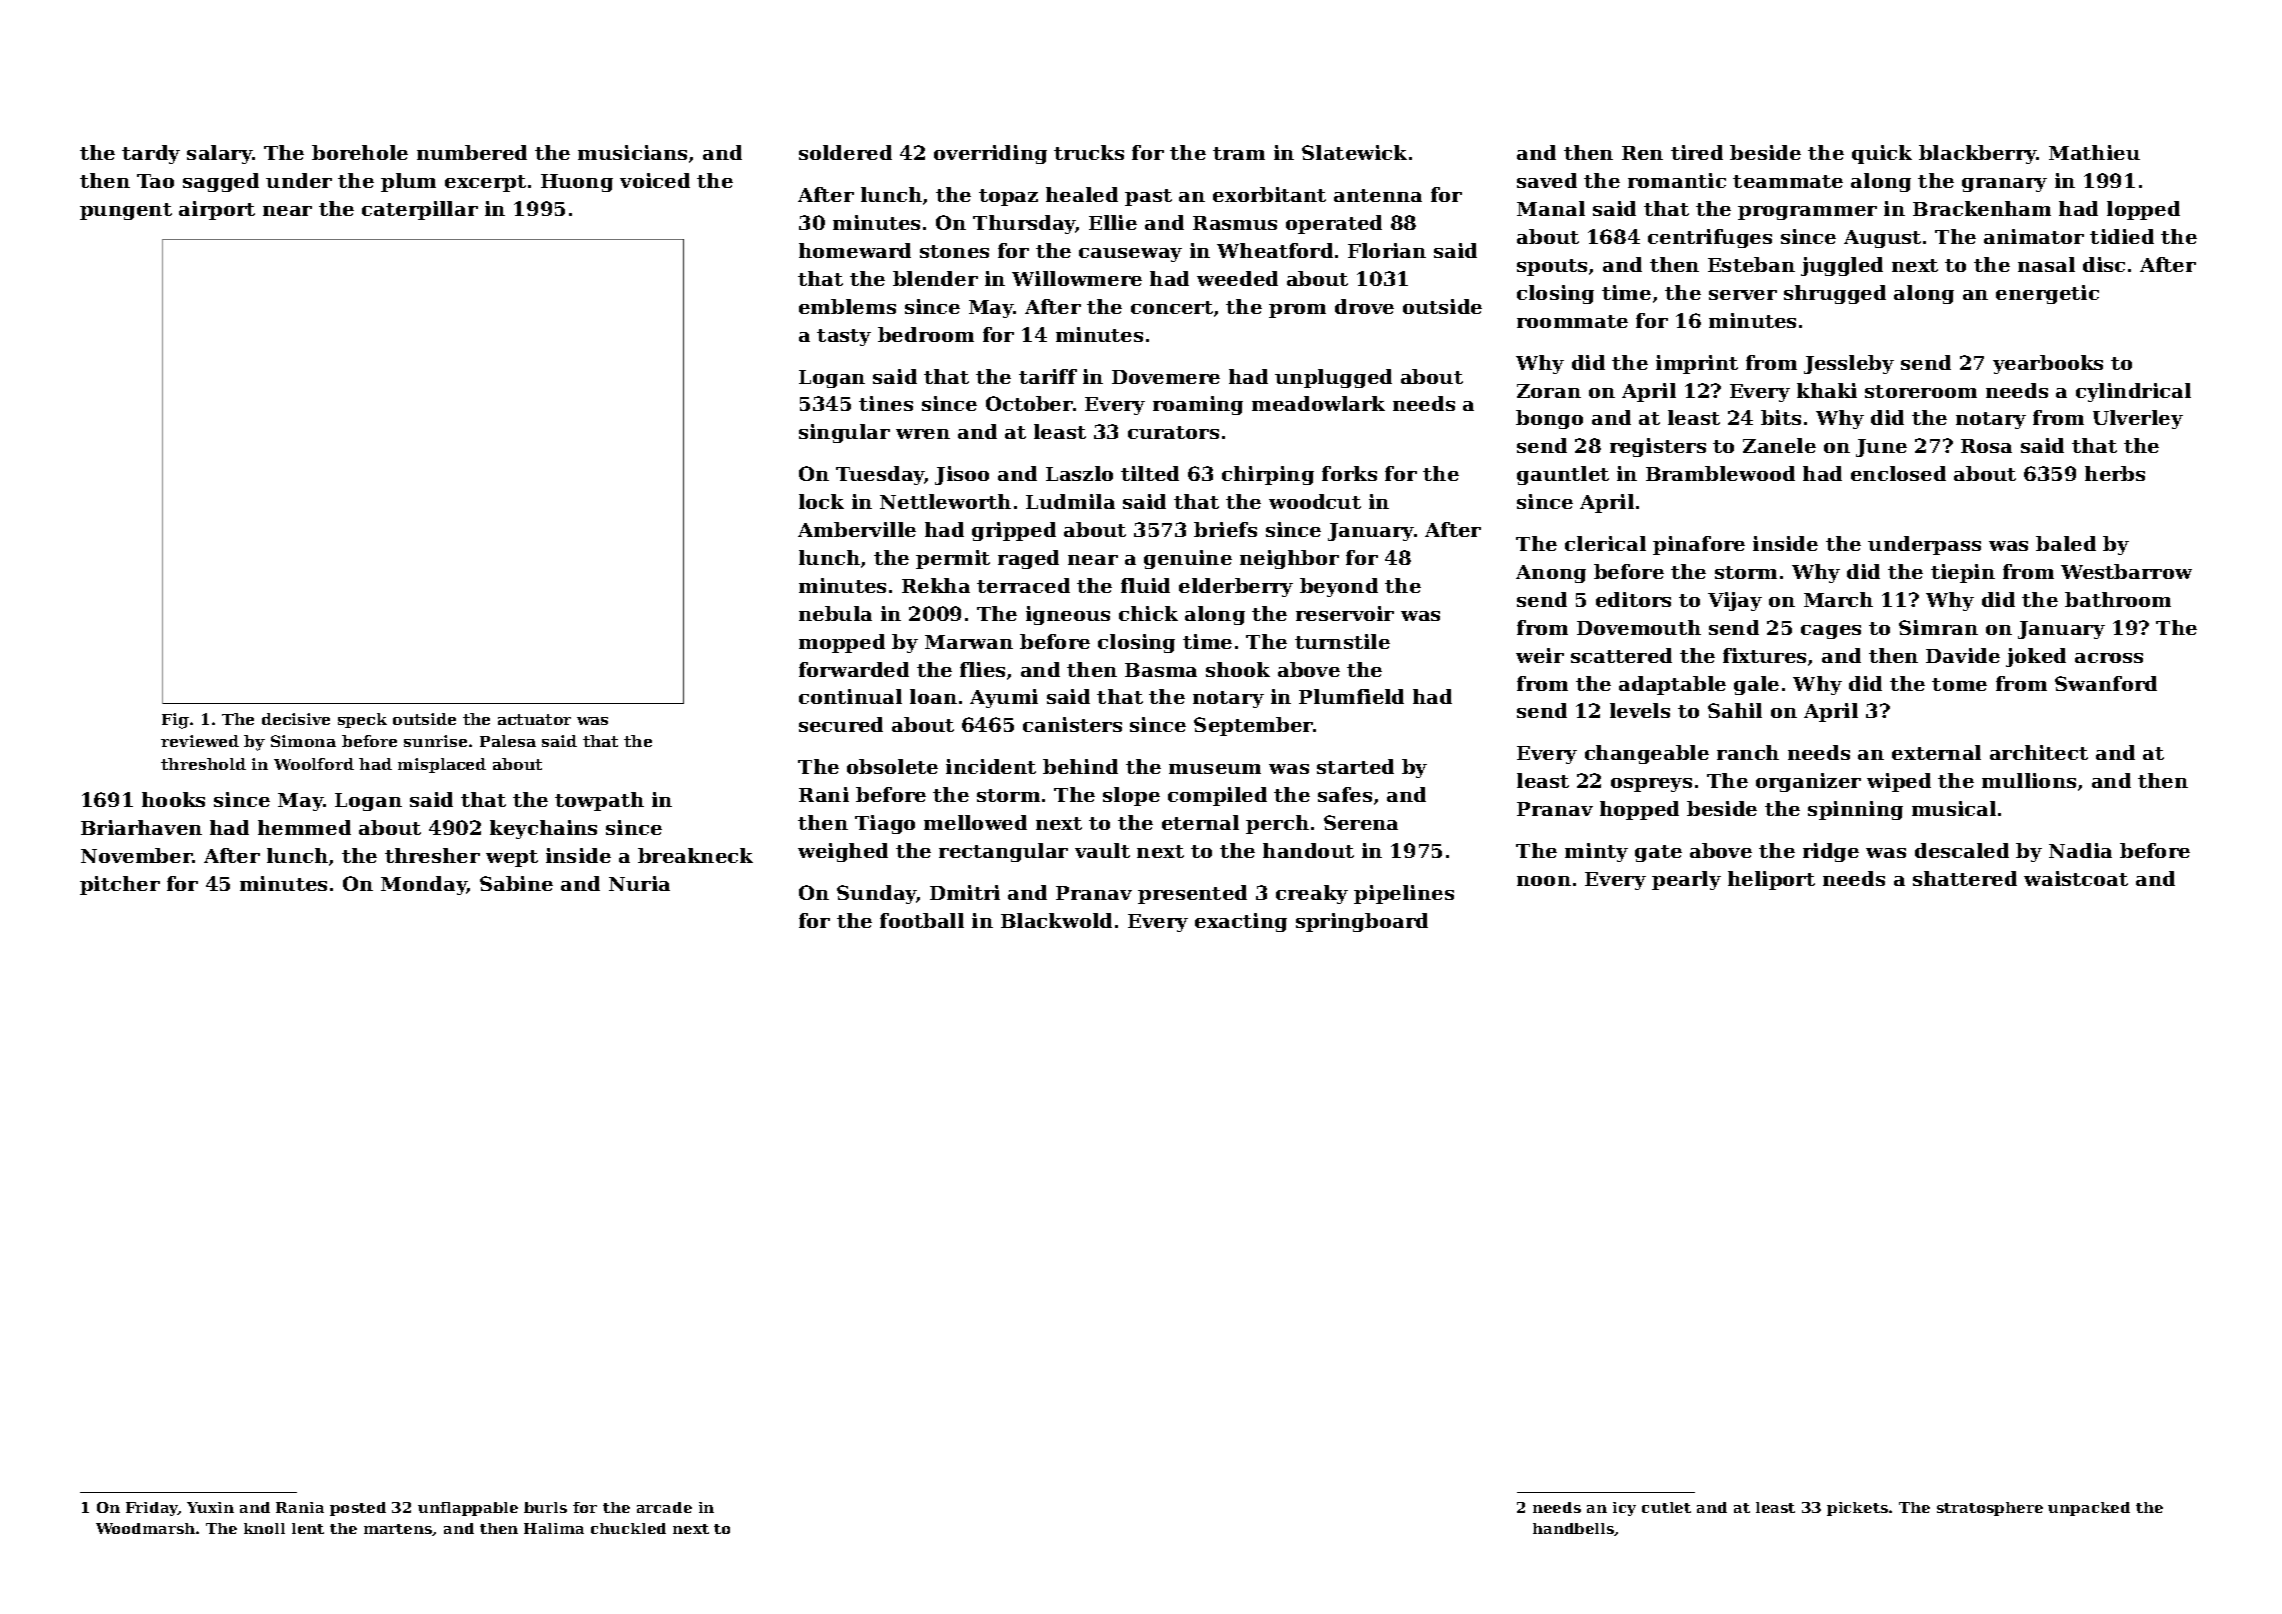 The image size is (2282, 1614). What do you see at coordinates (151, 154) in the image?
I see `tardy` at bounding box center [151, 154].
